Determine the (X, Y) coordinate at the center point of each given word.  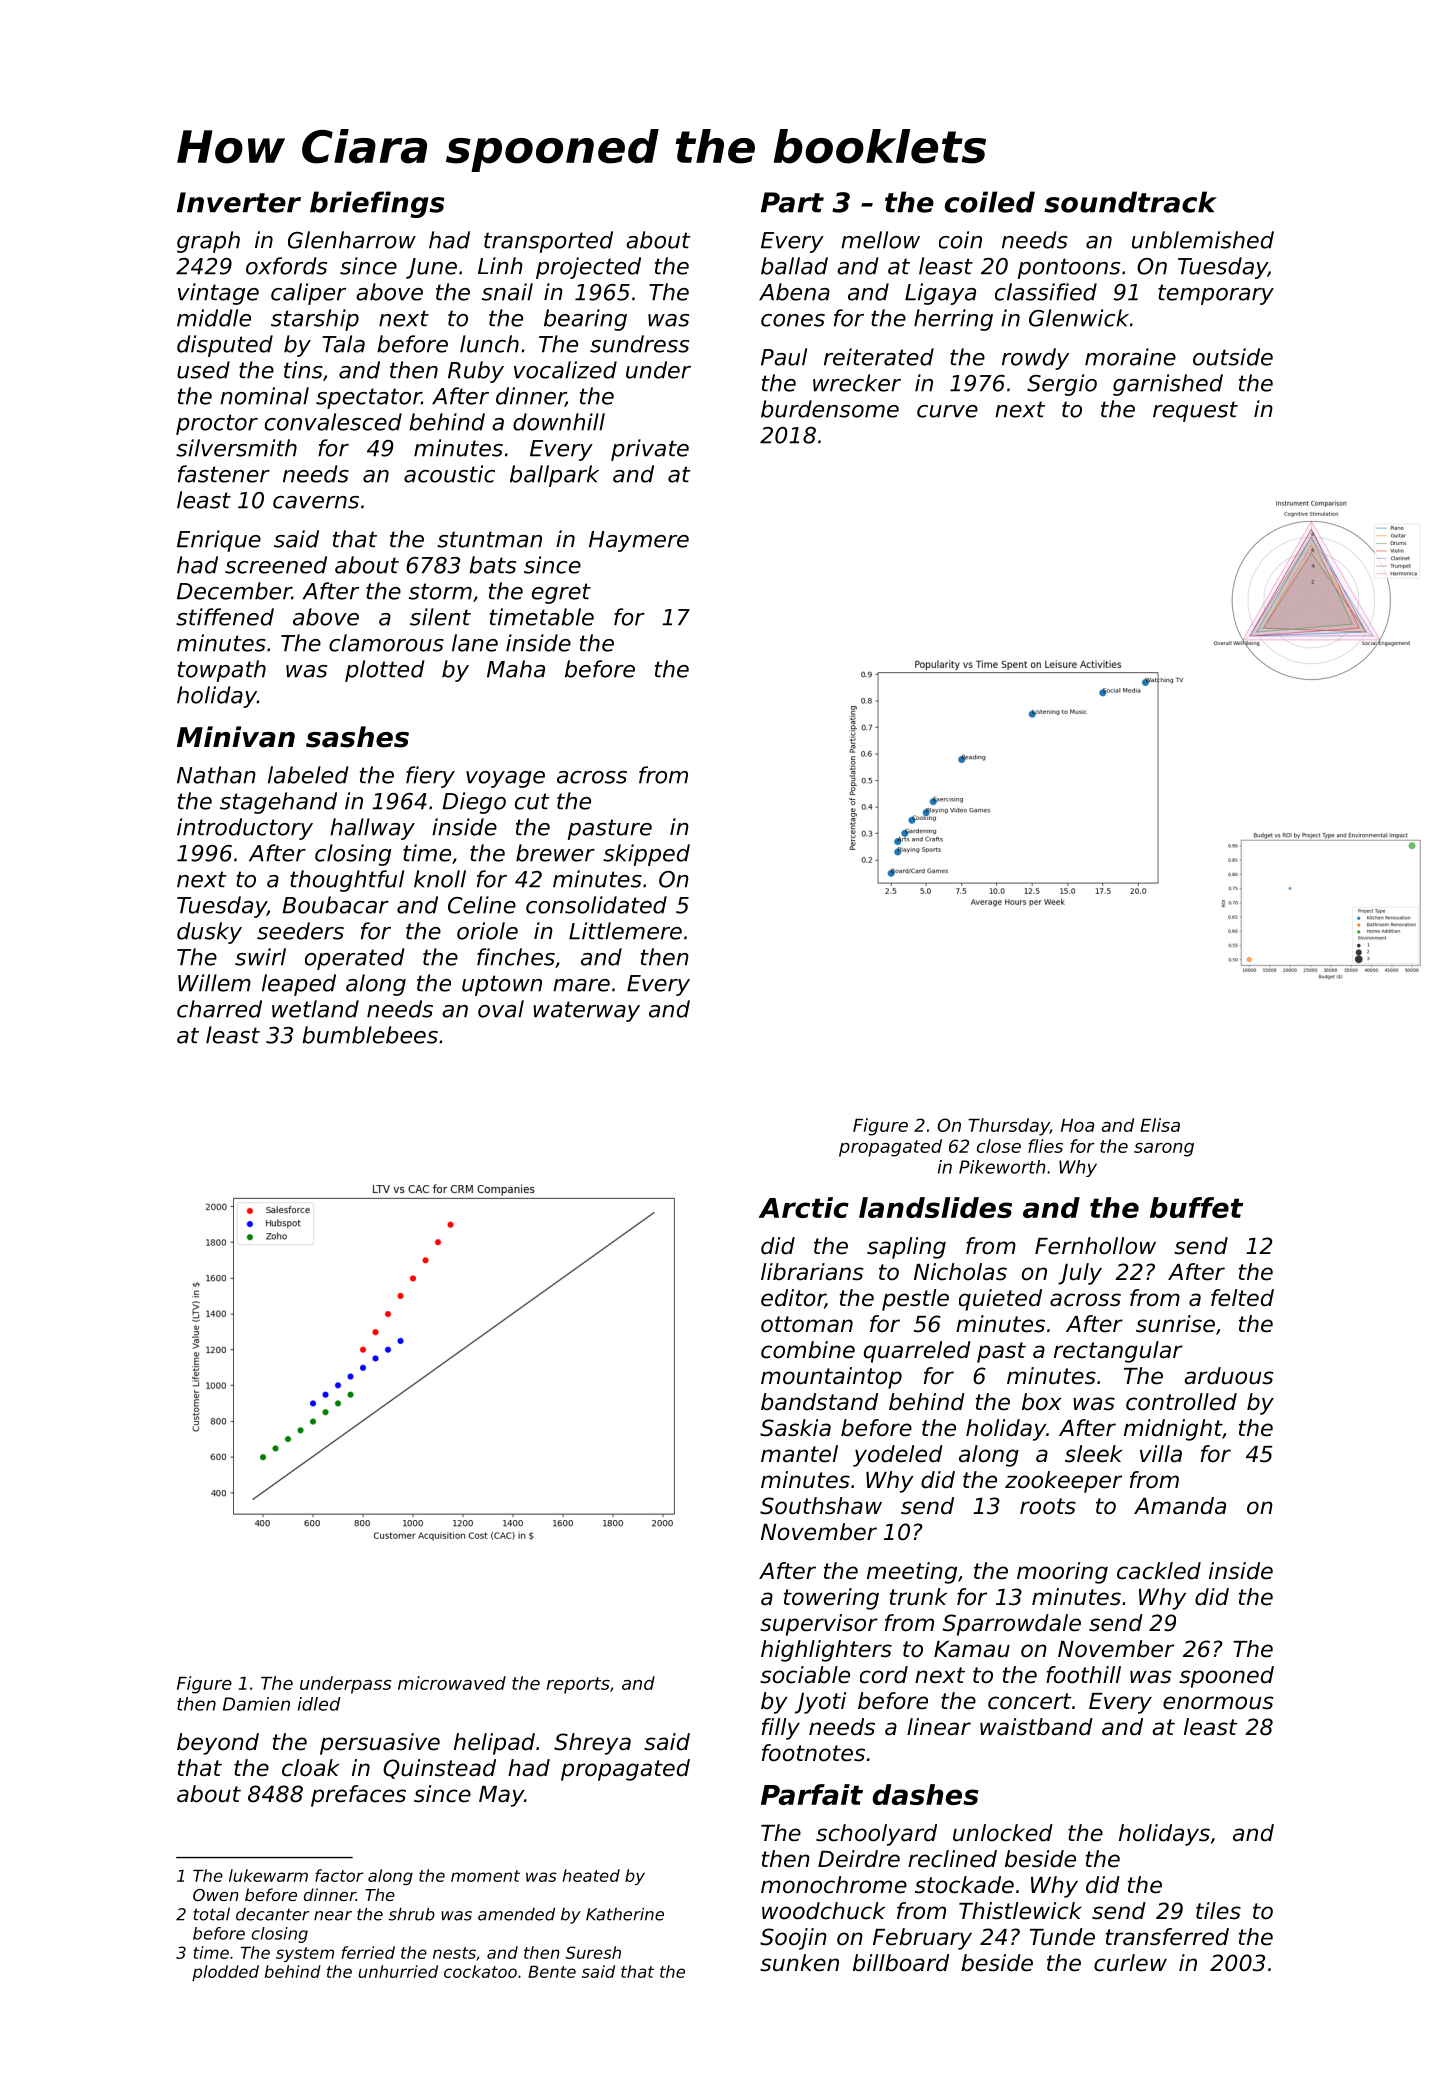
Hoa (1077, 1125)
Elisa (1160, 1125)
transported (548, 242)
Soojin (793, 1939)
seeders (300, 931)
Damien (256, 1704)
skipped (646, 855)
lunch (489, 344)
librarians (812, 1272)
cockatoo (480, 1971)
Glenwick (1079, 318)
